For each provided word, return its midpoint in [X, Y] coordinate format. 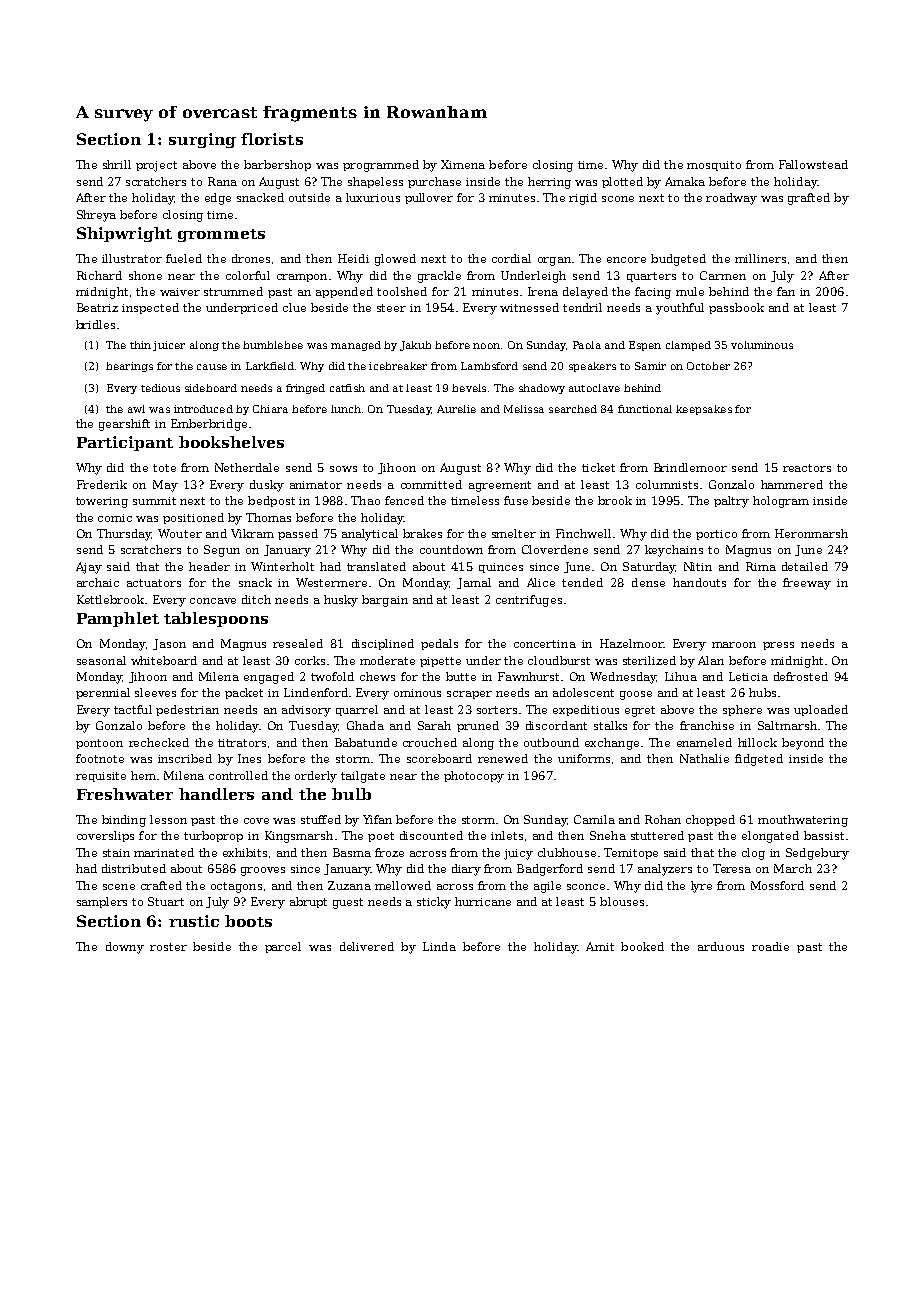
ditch [256, 599]
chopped [710, 820]
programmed [381, 166]
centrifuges [529, 601]
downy [125, 948]
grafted [809, 199]
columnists [667, 484]
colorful [248, 275]
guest [348, 903]
